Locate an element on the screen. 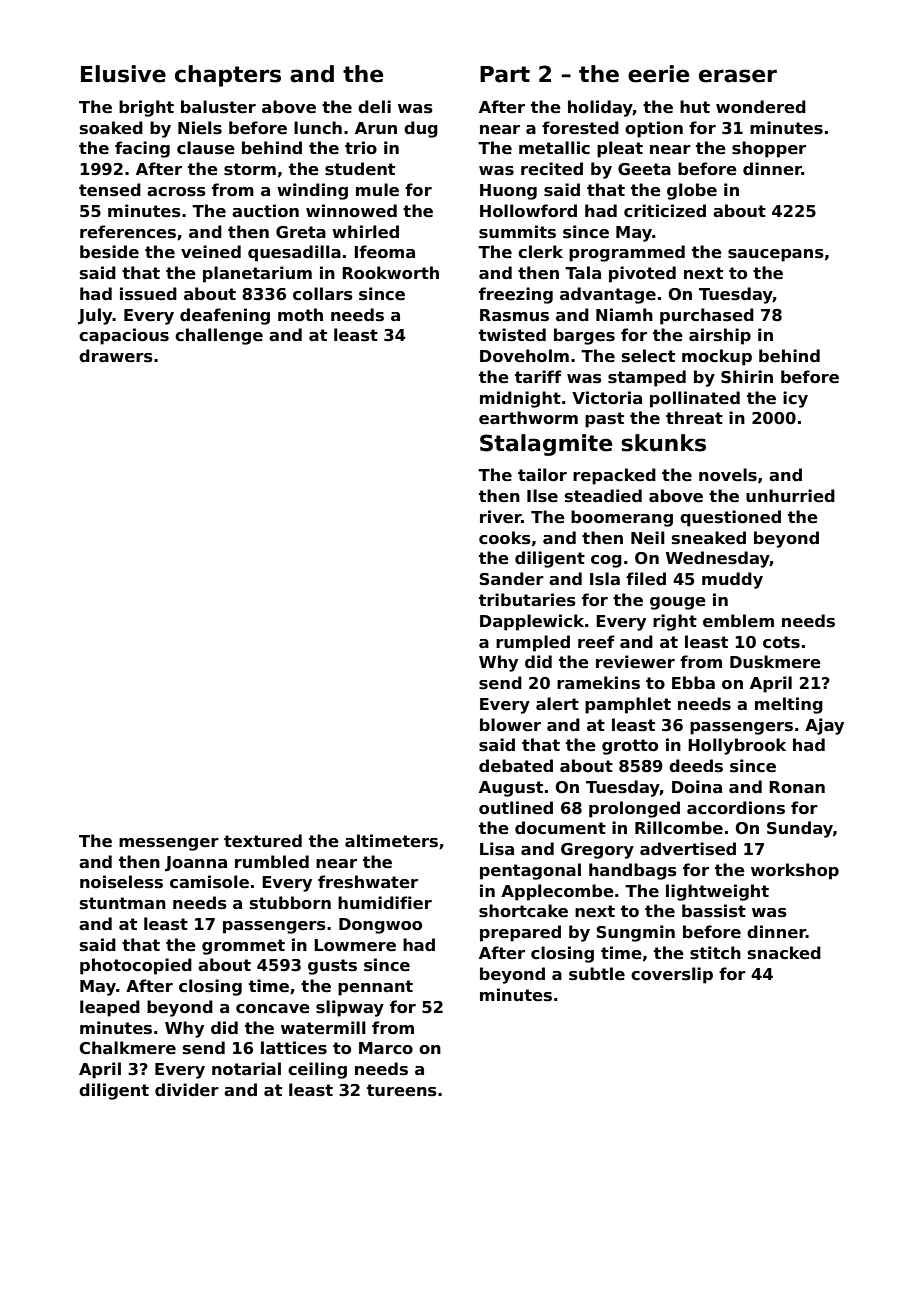 This screenshot has height=1314, width=924. Rookworth is located at coordinates (390, 273).
